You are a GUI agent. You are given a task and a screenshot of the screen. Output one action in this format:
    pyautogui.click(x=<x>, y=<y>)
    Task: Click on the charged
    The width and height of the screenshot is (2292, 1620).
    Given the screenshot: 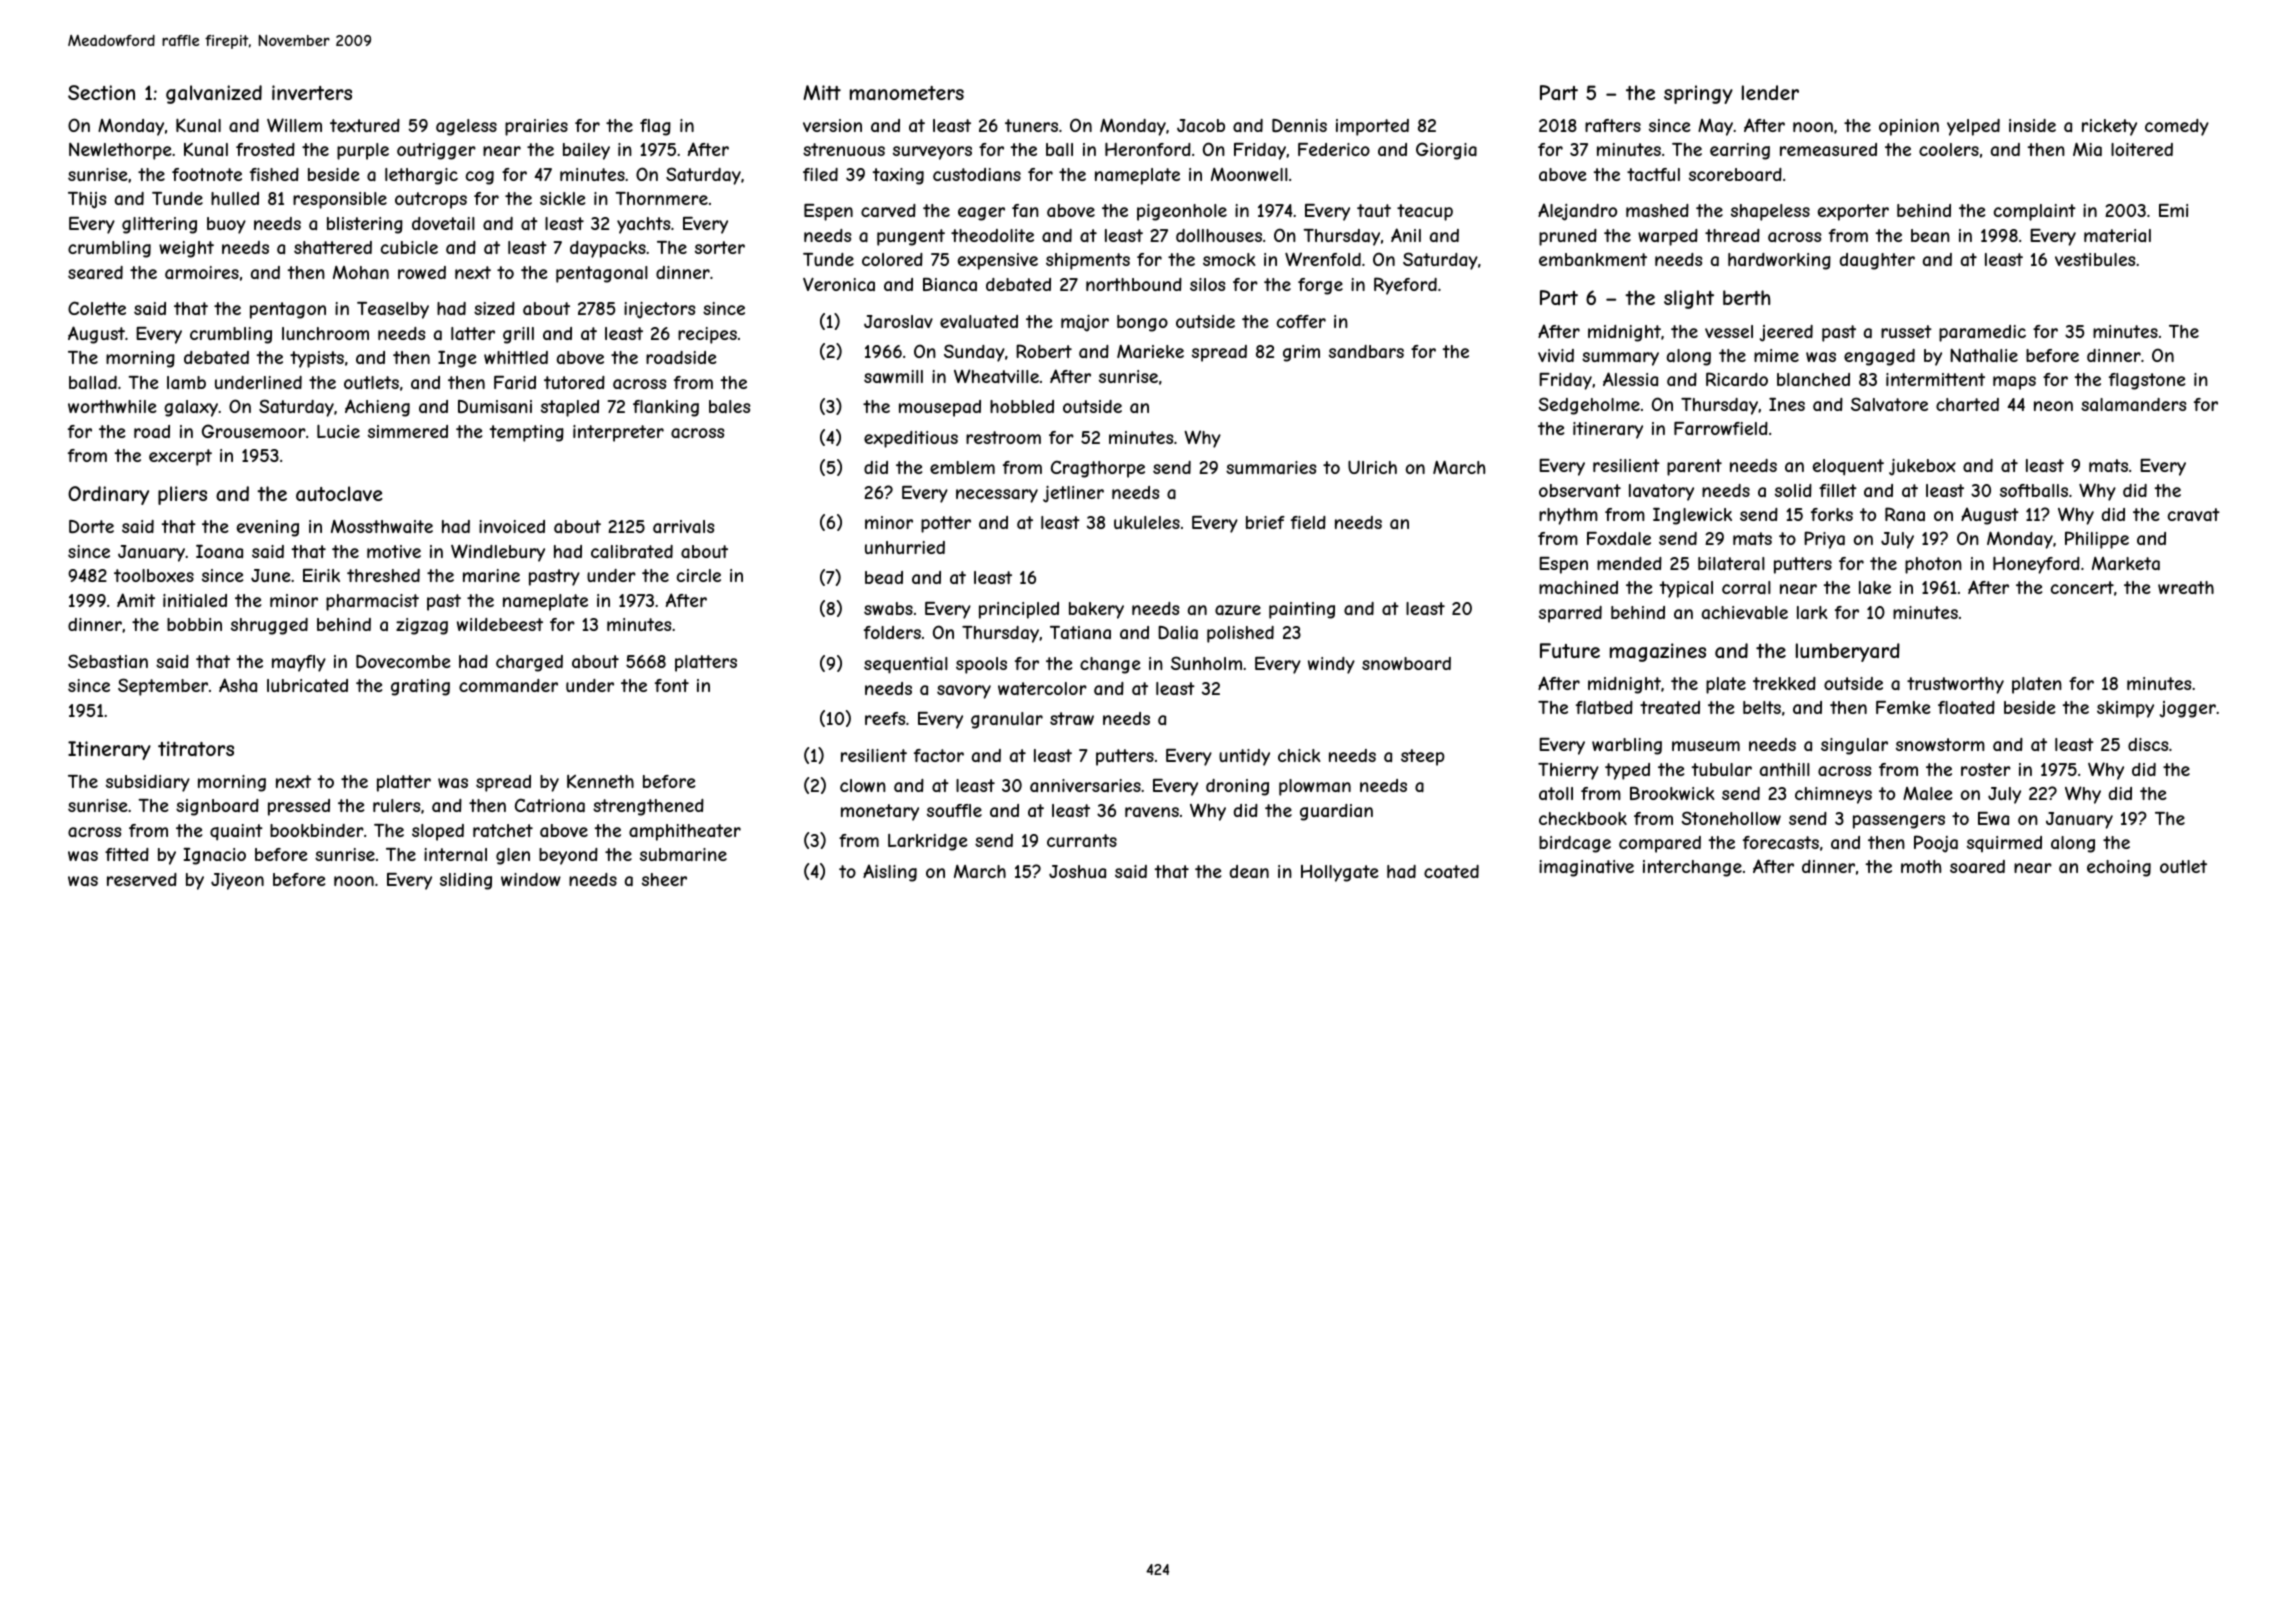 What is the action you would take?
    pyautogui.click(x=529, y=663)
